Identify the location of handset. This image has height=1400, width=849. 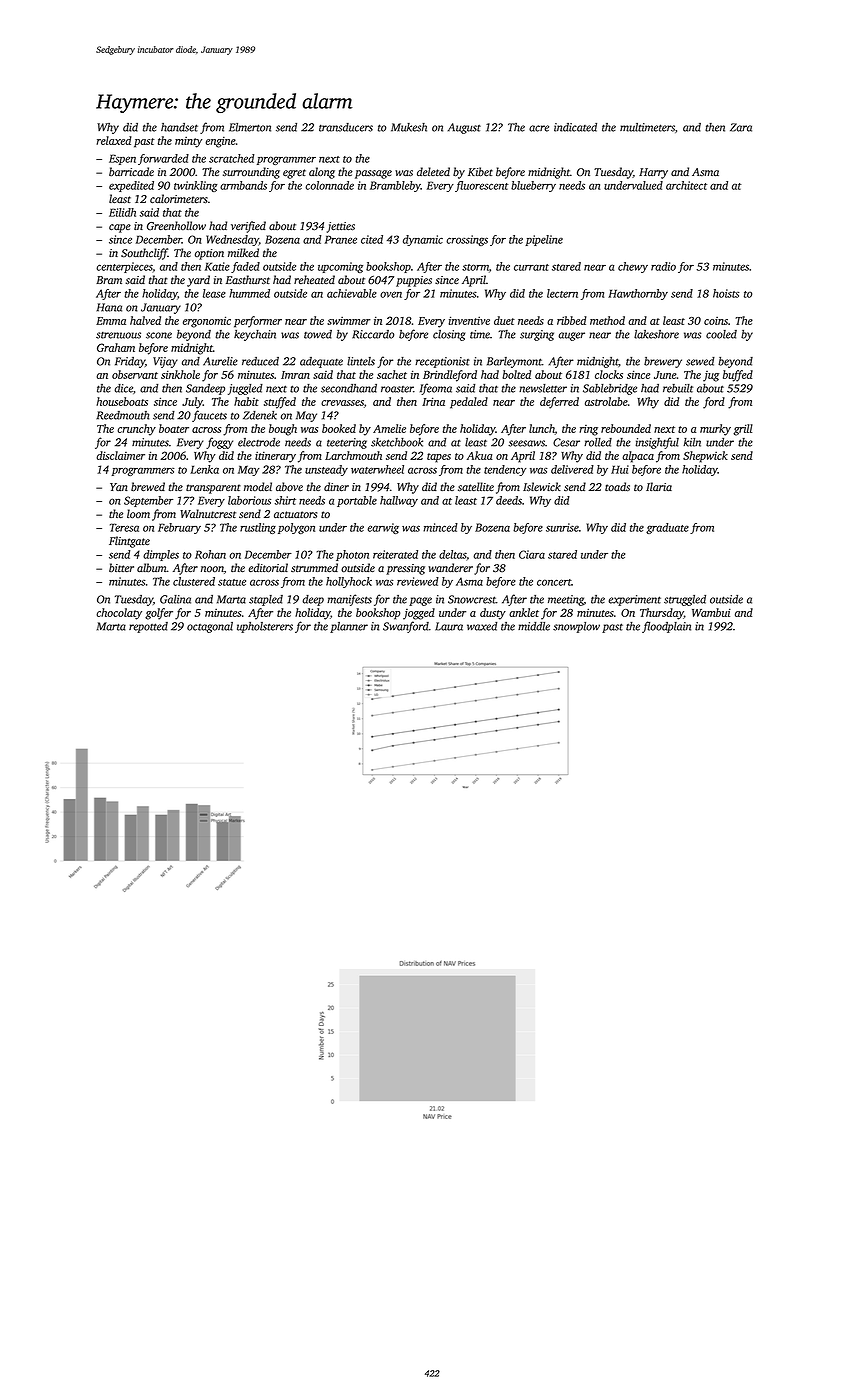
(179, 127).
